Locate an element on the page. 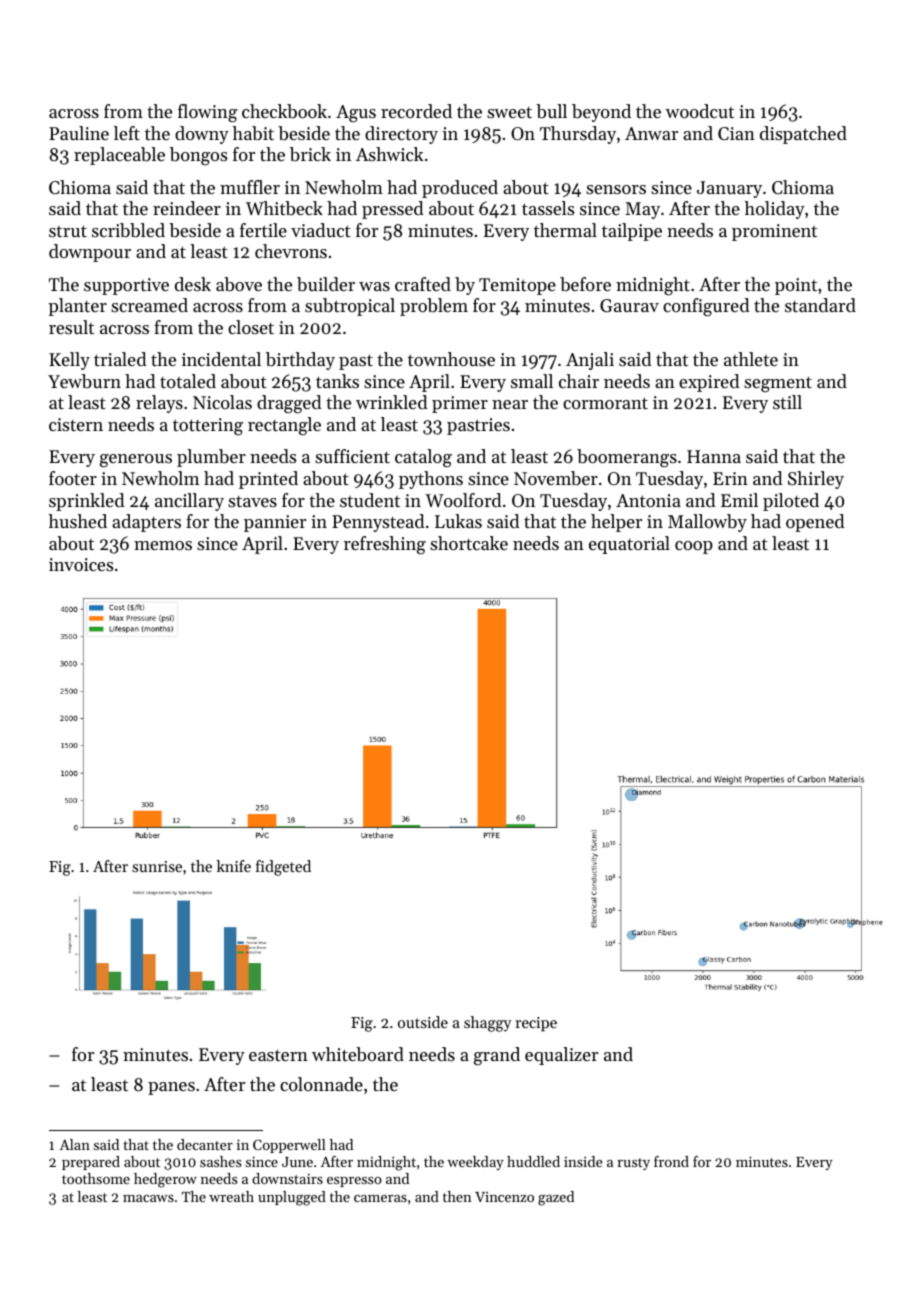 Image resolution: width=908 pixels, height=1316 pixels. coop is located at coordinates (694, 547).
